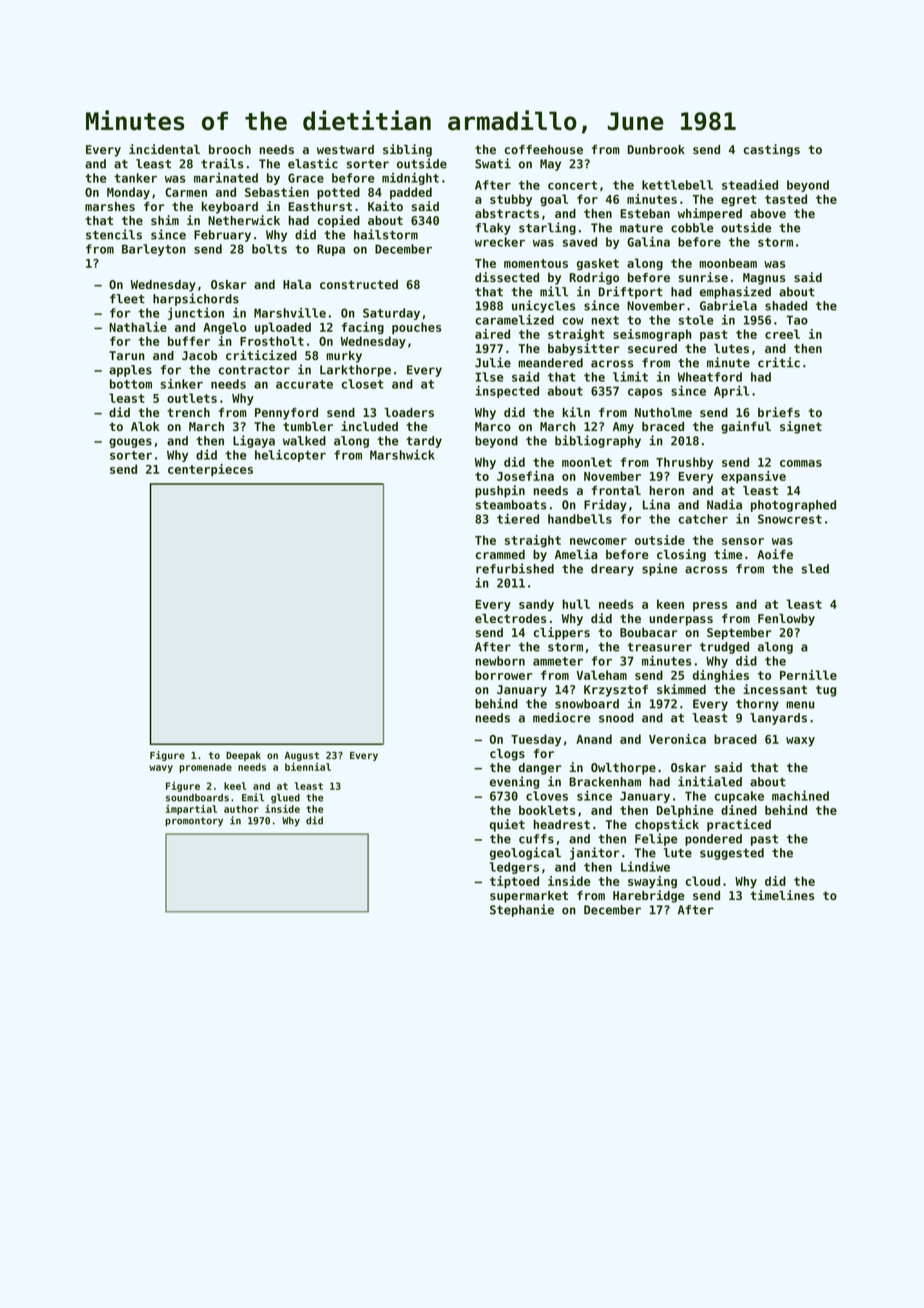  Describe the element at coordinates (656, 839) in the image. I see `Felipe` at that location.
